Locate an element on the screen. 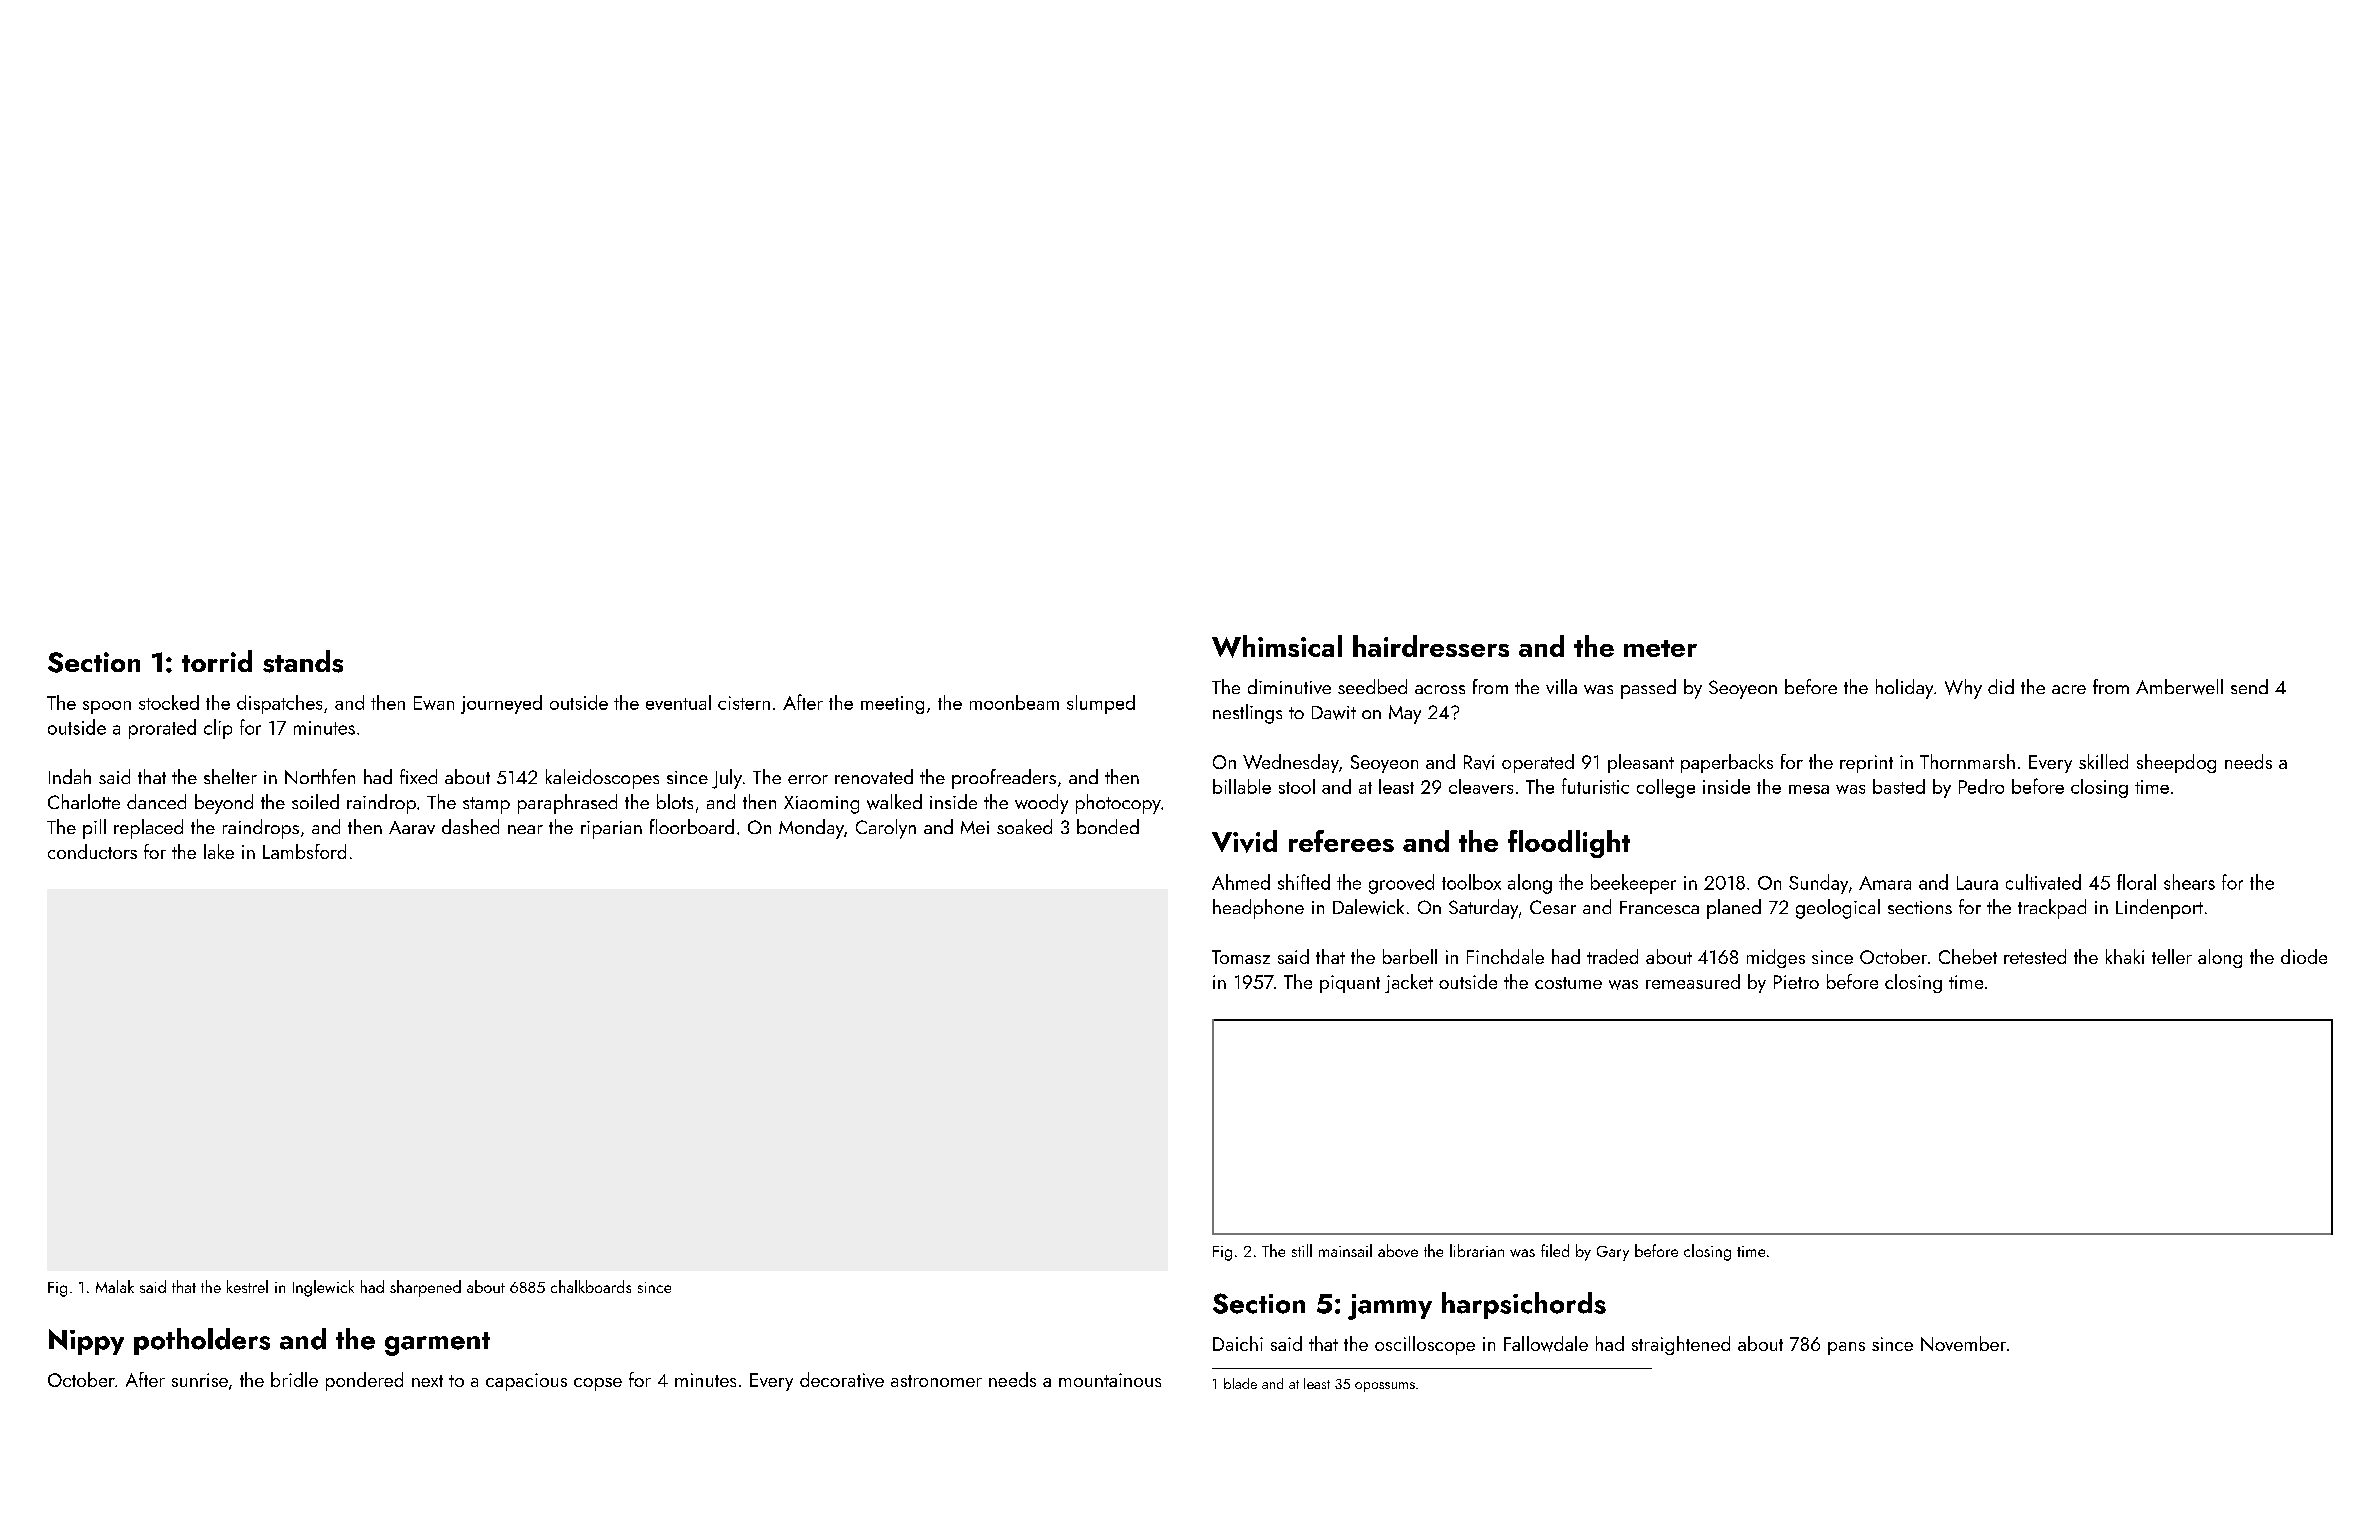  conductors is located at coordinates (92, 851).
